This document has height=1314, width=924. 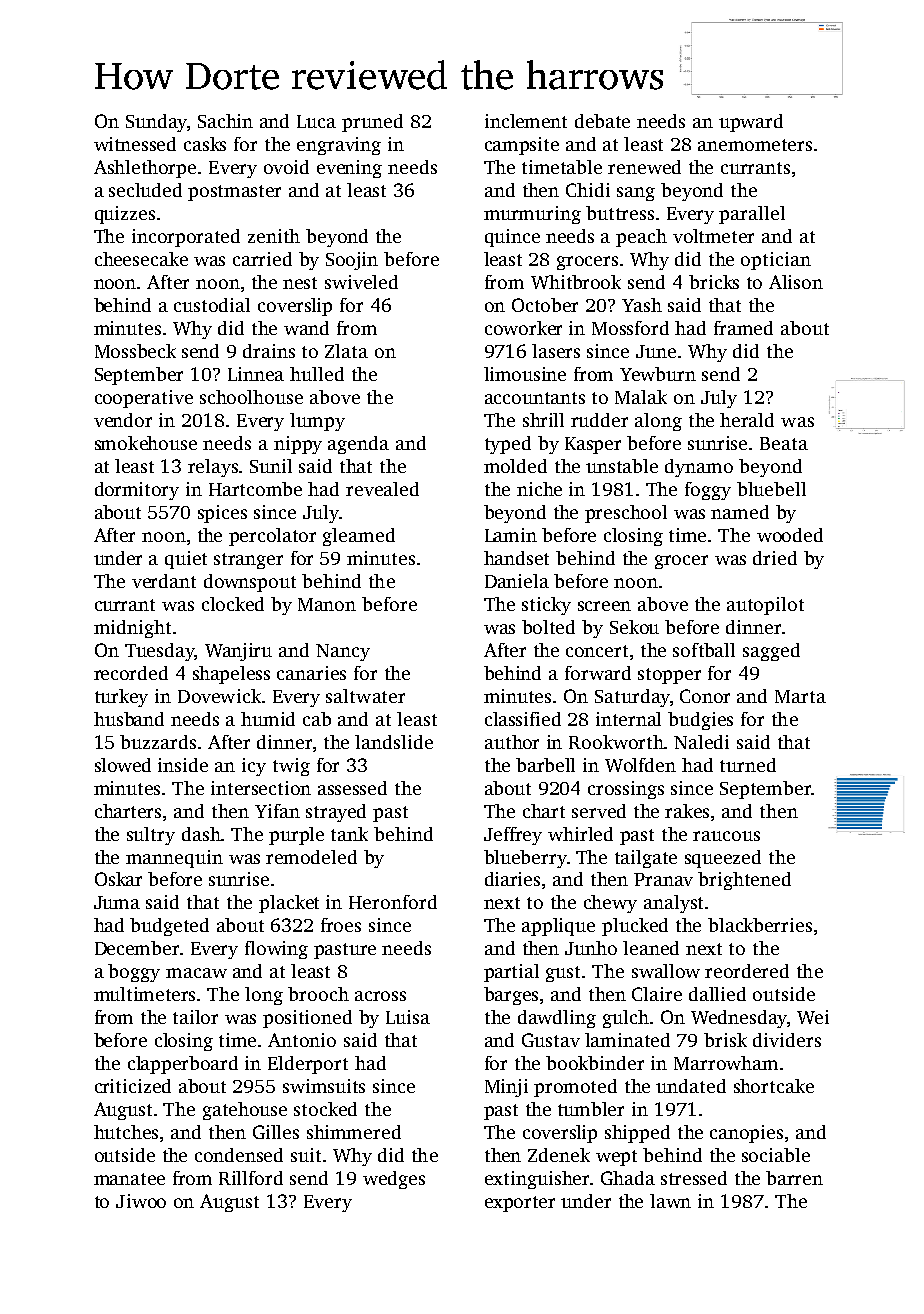 I want to click on Malak, so click(x=641, y=397).
